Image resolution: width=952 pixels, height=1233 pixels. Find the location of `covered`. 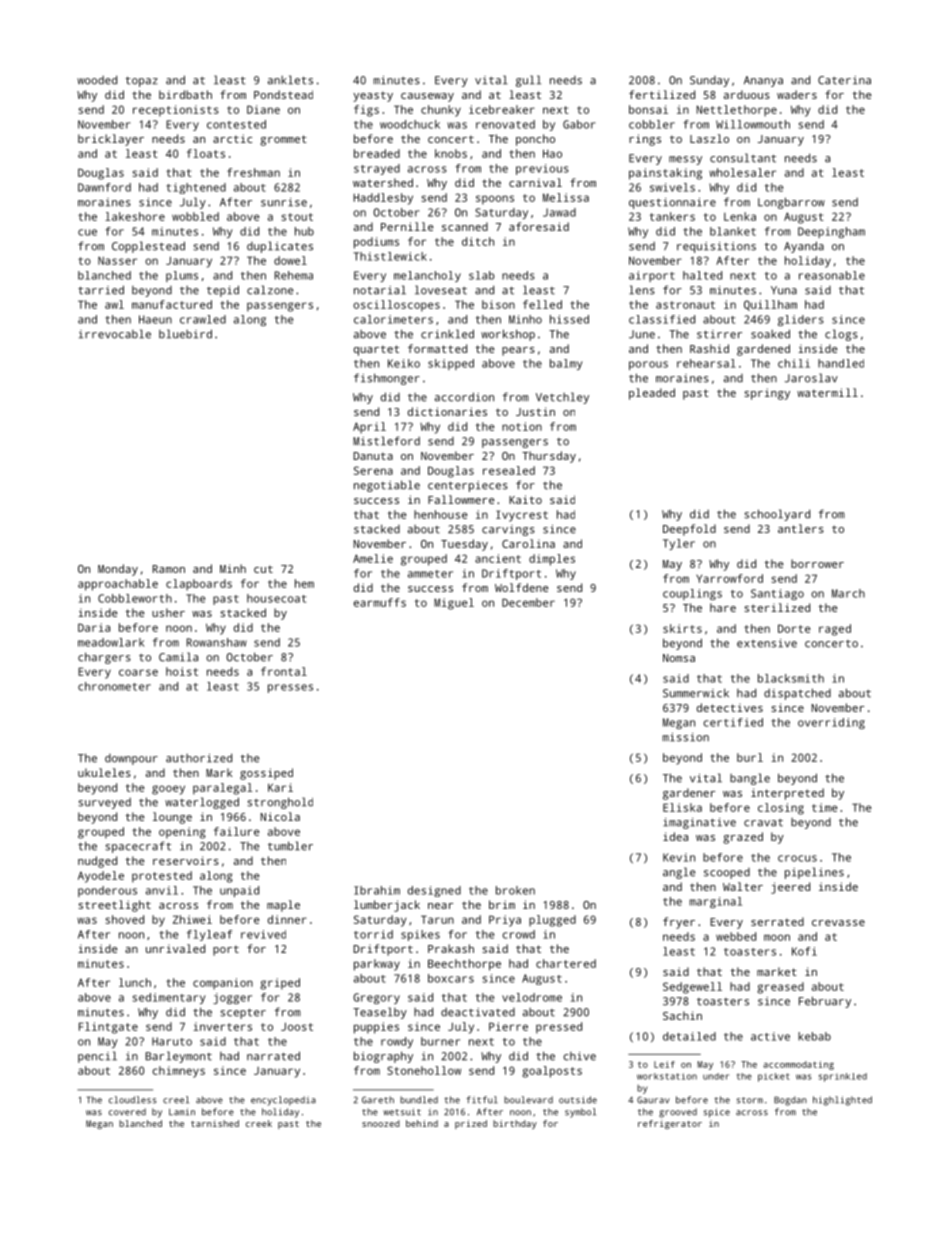

covered is located at coordinates (127, 1112).
